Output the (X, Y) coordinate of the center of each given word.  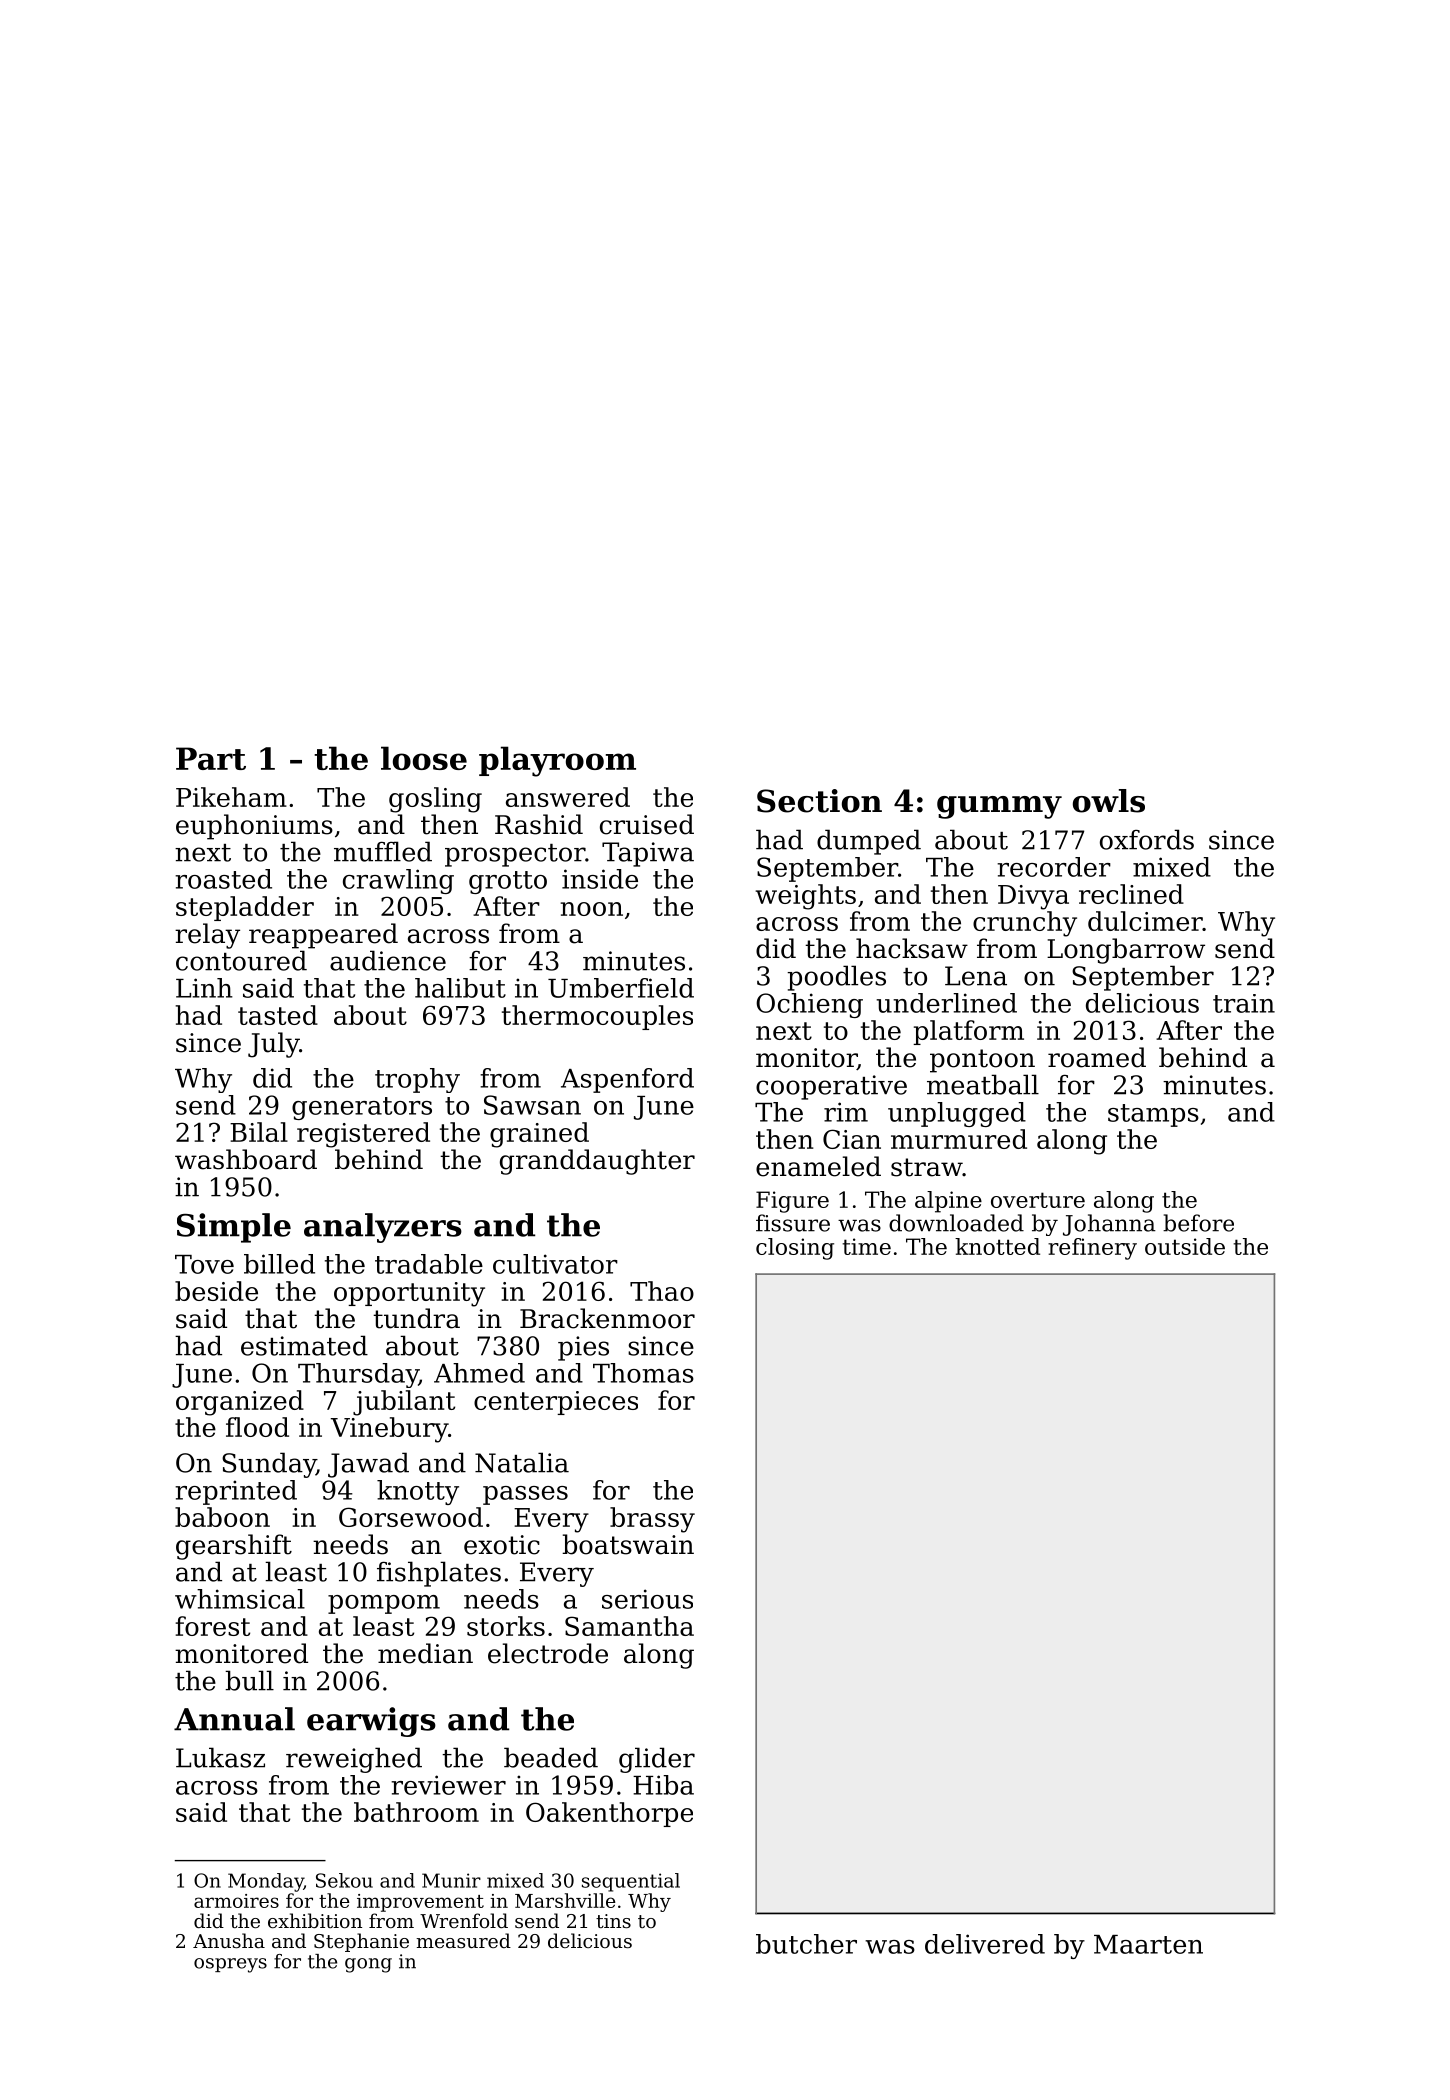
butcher (806, 1944)
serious (647, 1599)
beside (216, 1291)
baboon (222, 1517)
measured (463, 1940)
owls (1109, 801)
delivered (985, 1944)
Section (819, 801)
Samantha (629, 1626)
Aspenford (627, 1080)
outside (1185, 1246)
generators (362, 1108)
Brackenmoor (607, 1318)
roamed (1097, 1057)
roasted (223, 879)
